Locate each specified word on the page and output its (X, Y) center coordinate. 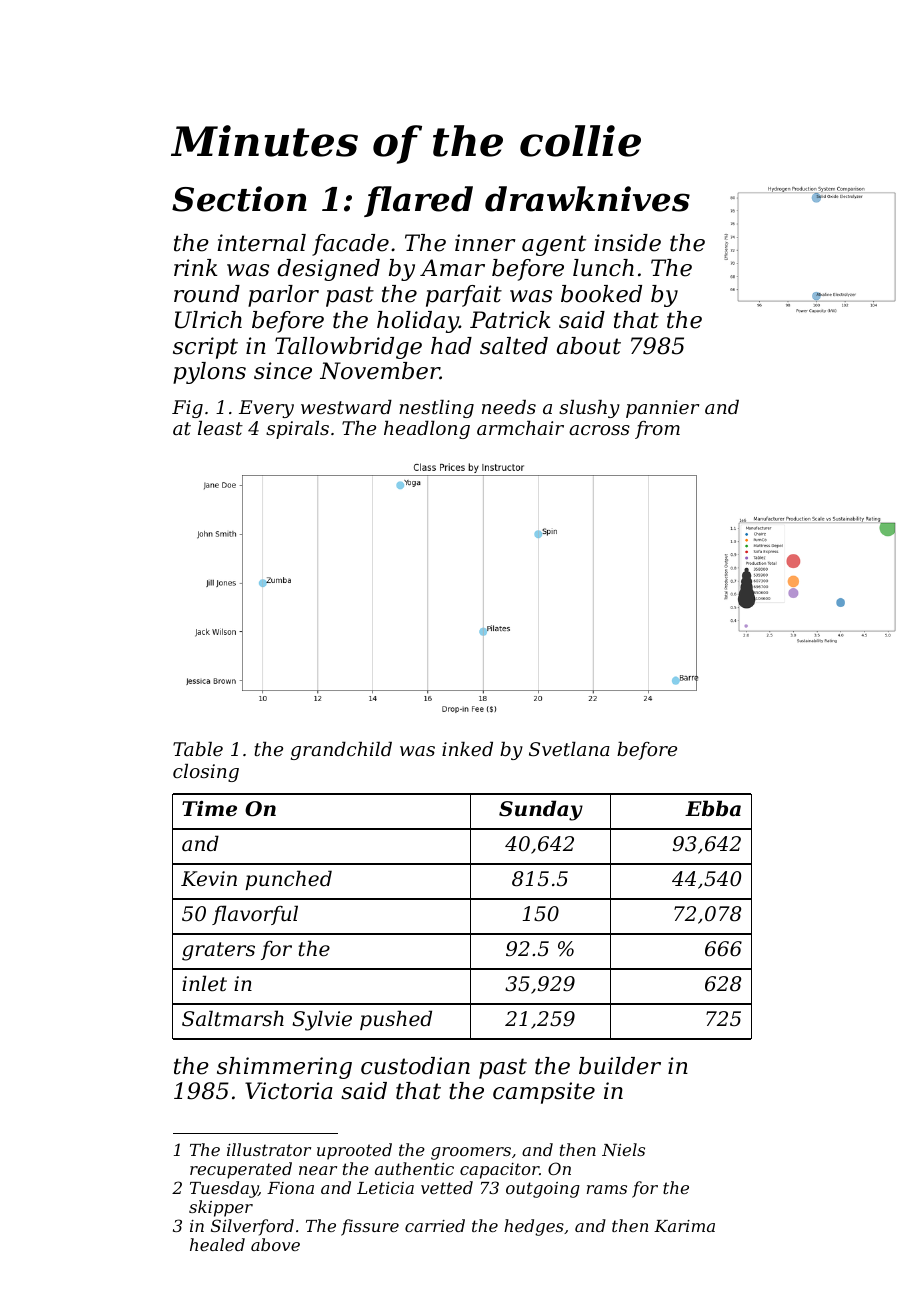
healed (217, 1244)
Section (239, 199)
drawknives (587, 199)
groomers (471, 1153)
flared (418, 201)
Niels (623, 1149)
